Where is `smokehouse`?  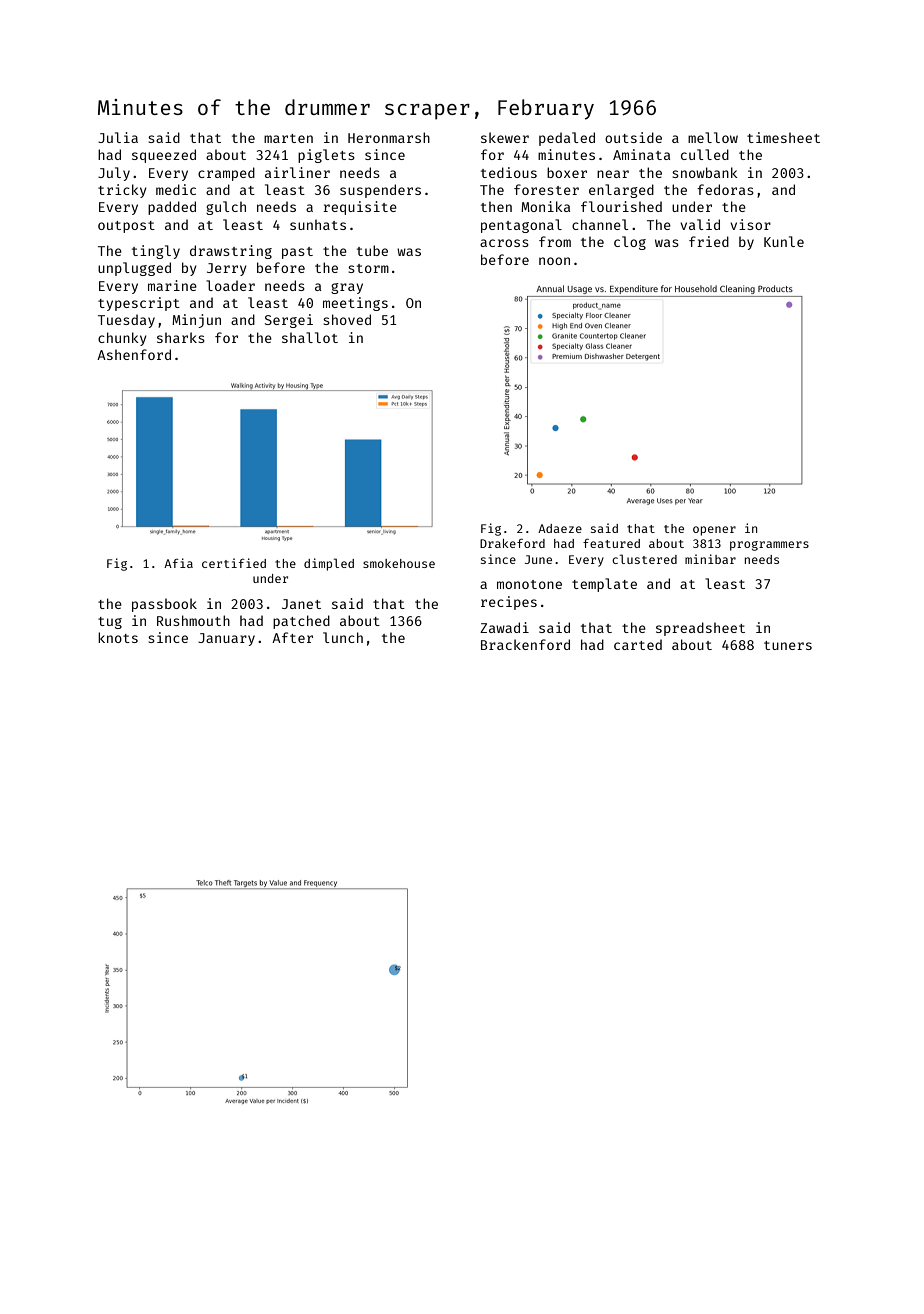
smokehouse is located at coordinates (399, 563).
